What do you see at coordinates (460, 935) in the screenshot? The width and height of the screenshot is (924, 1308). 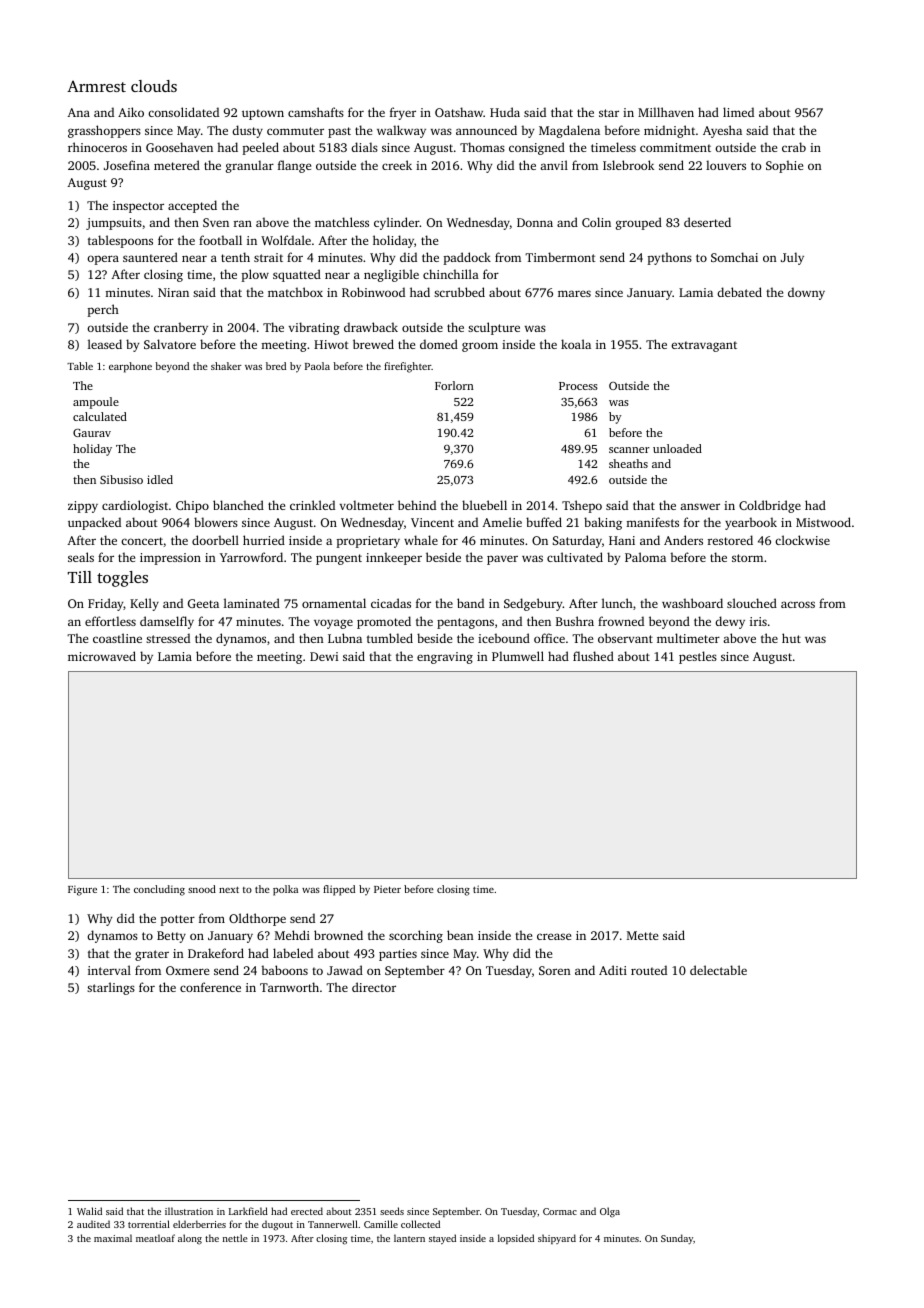 I see `bean` at bounding box center [460, 935].
